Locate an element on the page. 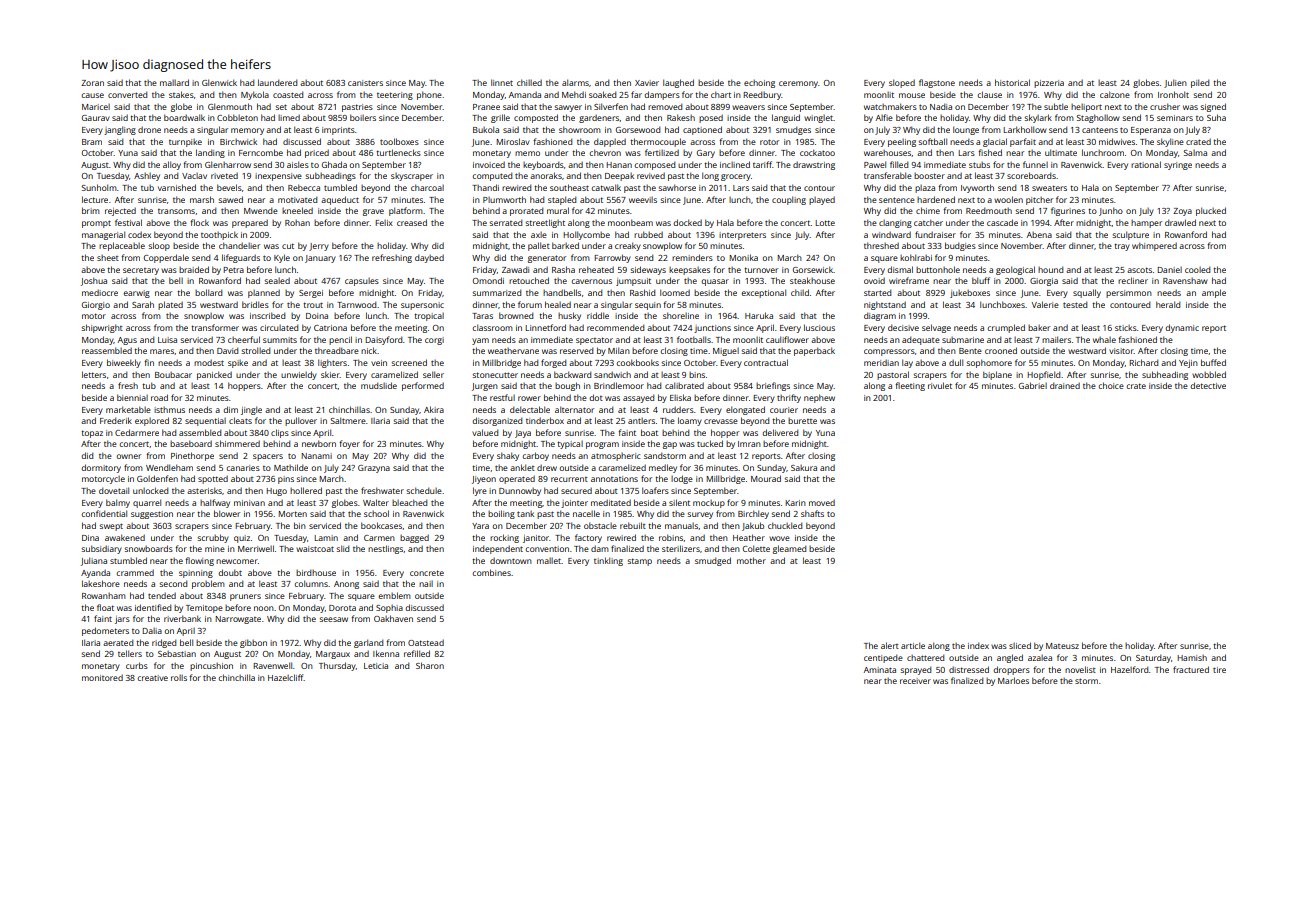 This document has width=1308, height=924. balmy is located at coordinates (118, 503).
